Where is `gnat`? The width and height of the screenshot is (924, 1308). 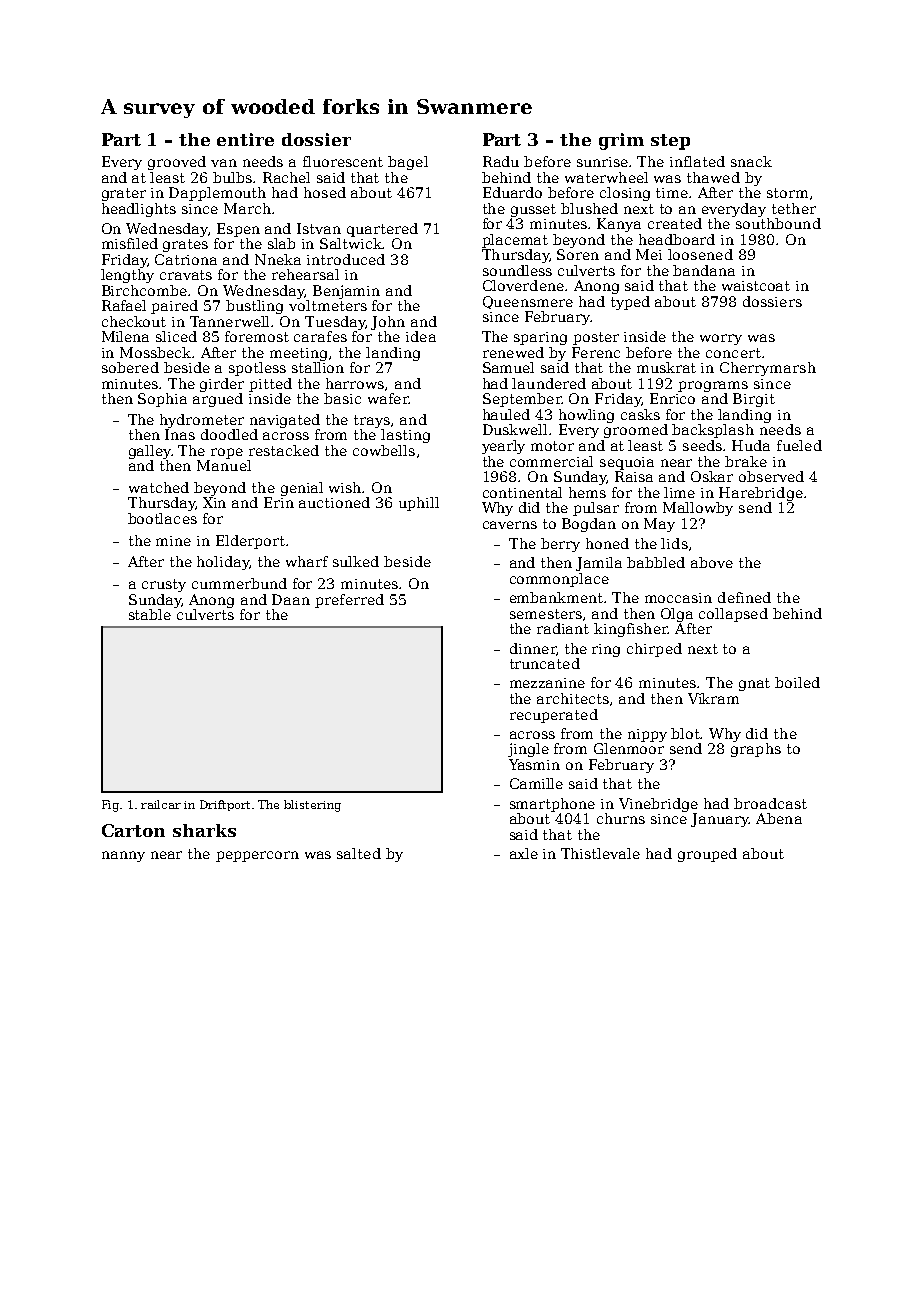
gnat is located at coordinates (754, 684).
